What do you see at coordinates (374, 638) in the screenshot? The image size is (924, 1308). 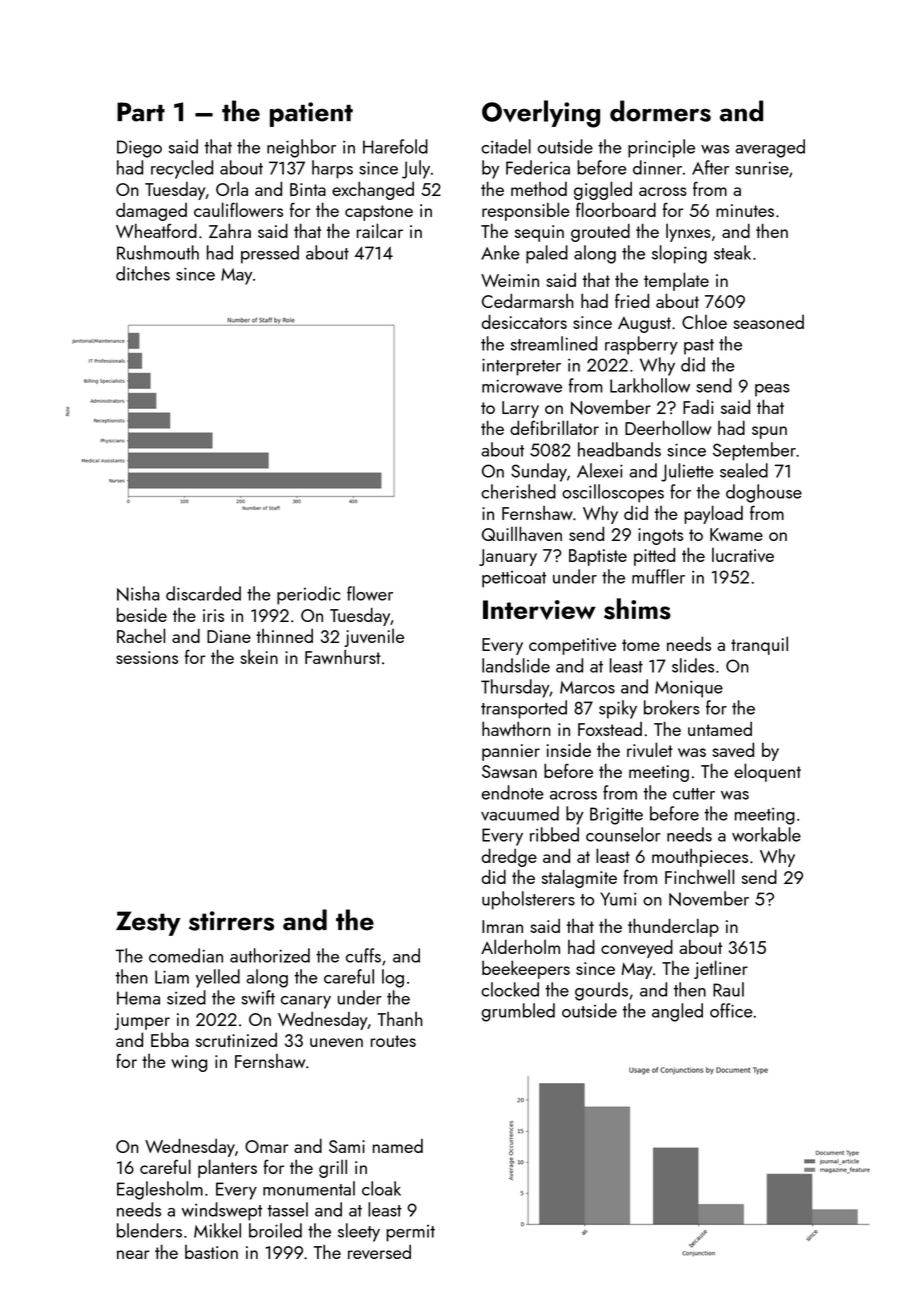 I see `juvenile` at bounding box center [374, 638].
